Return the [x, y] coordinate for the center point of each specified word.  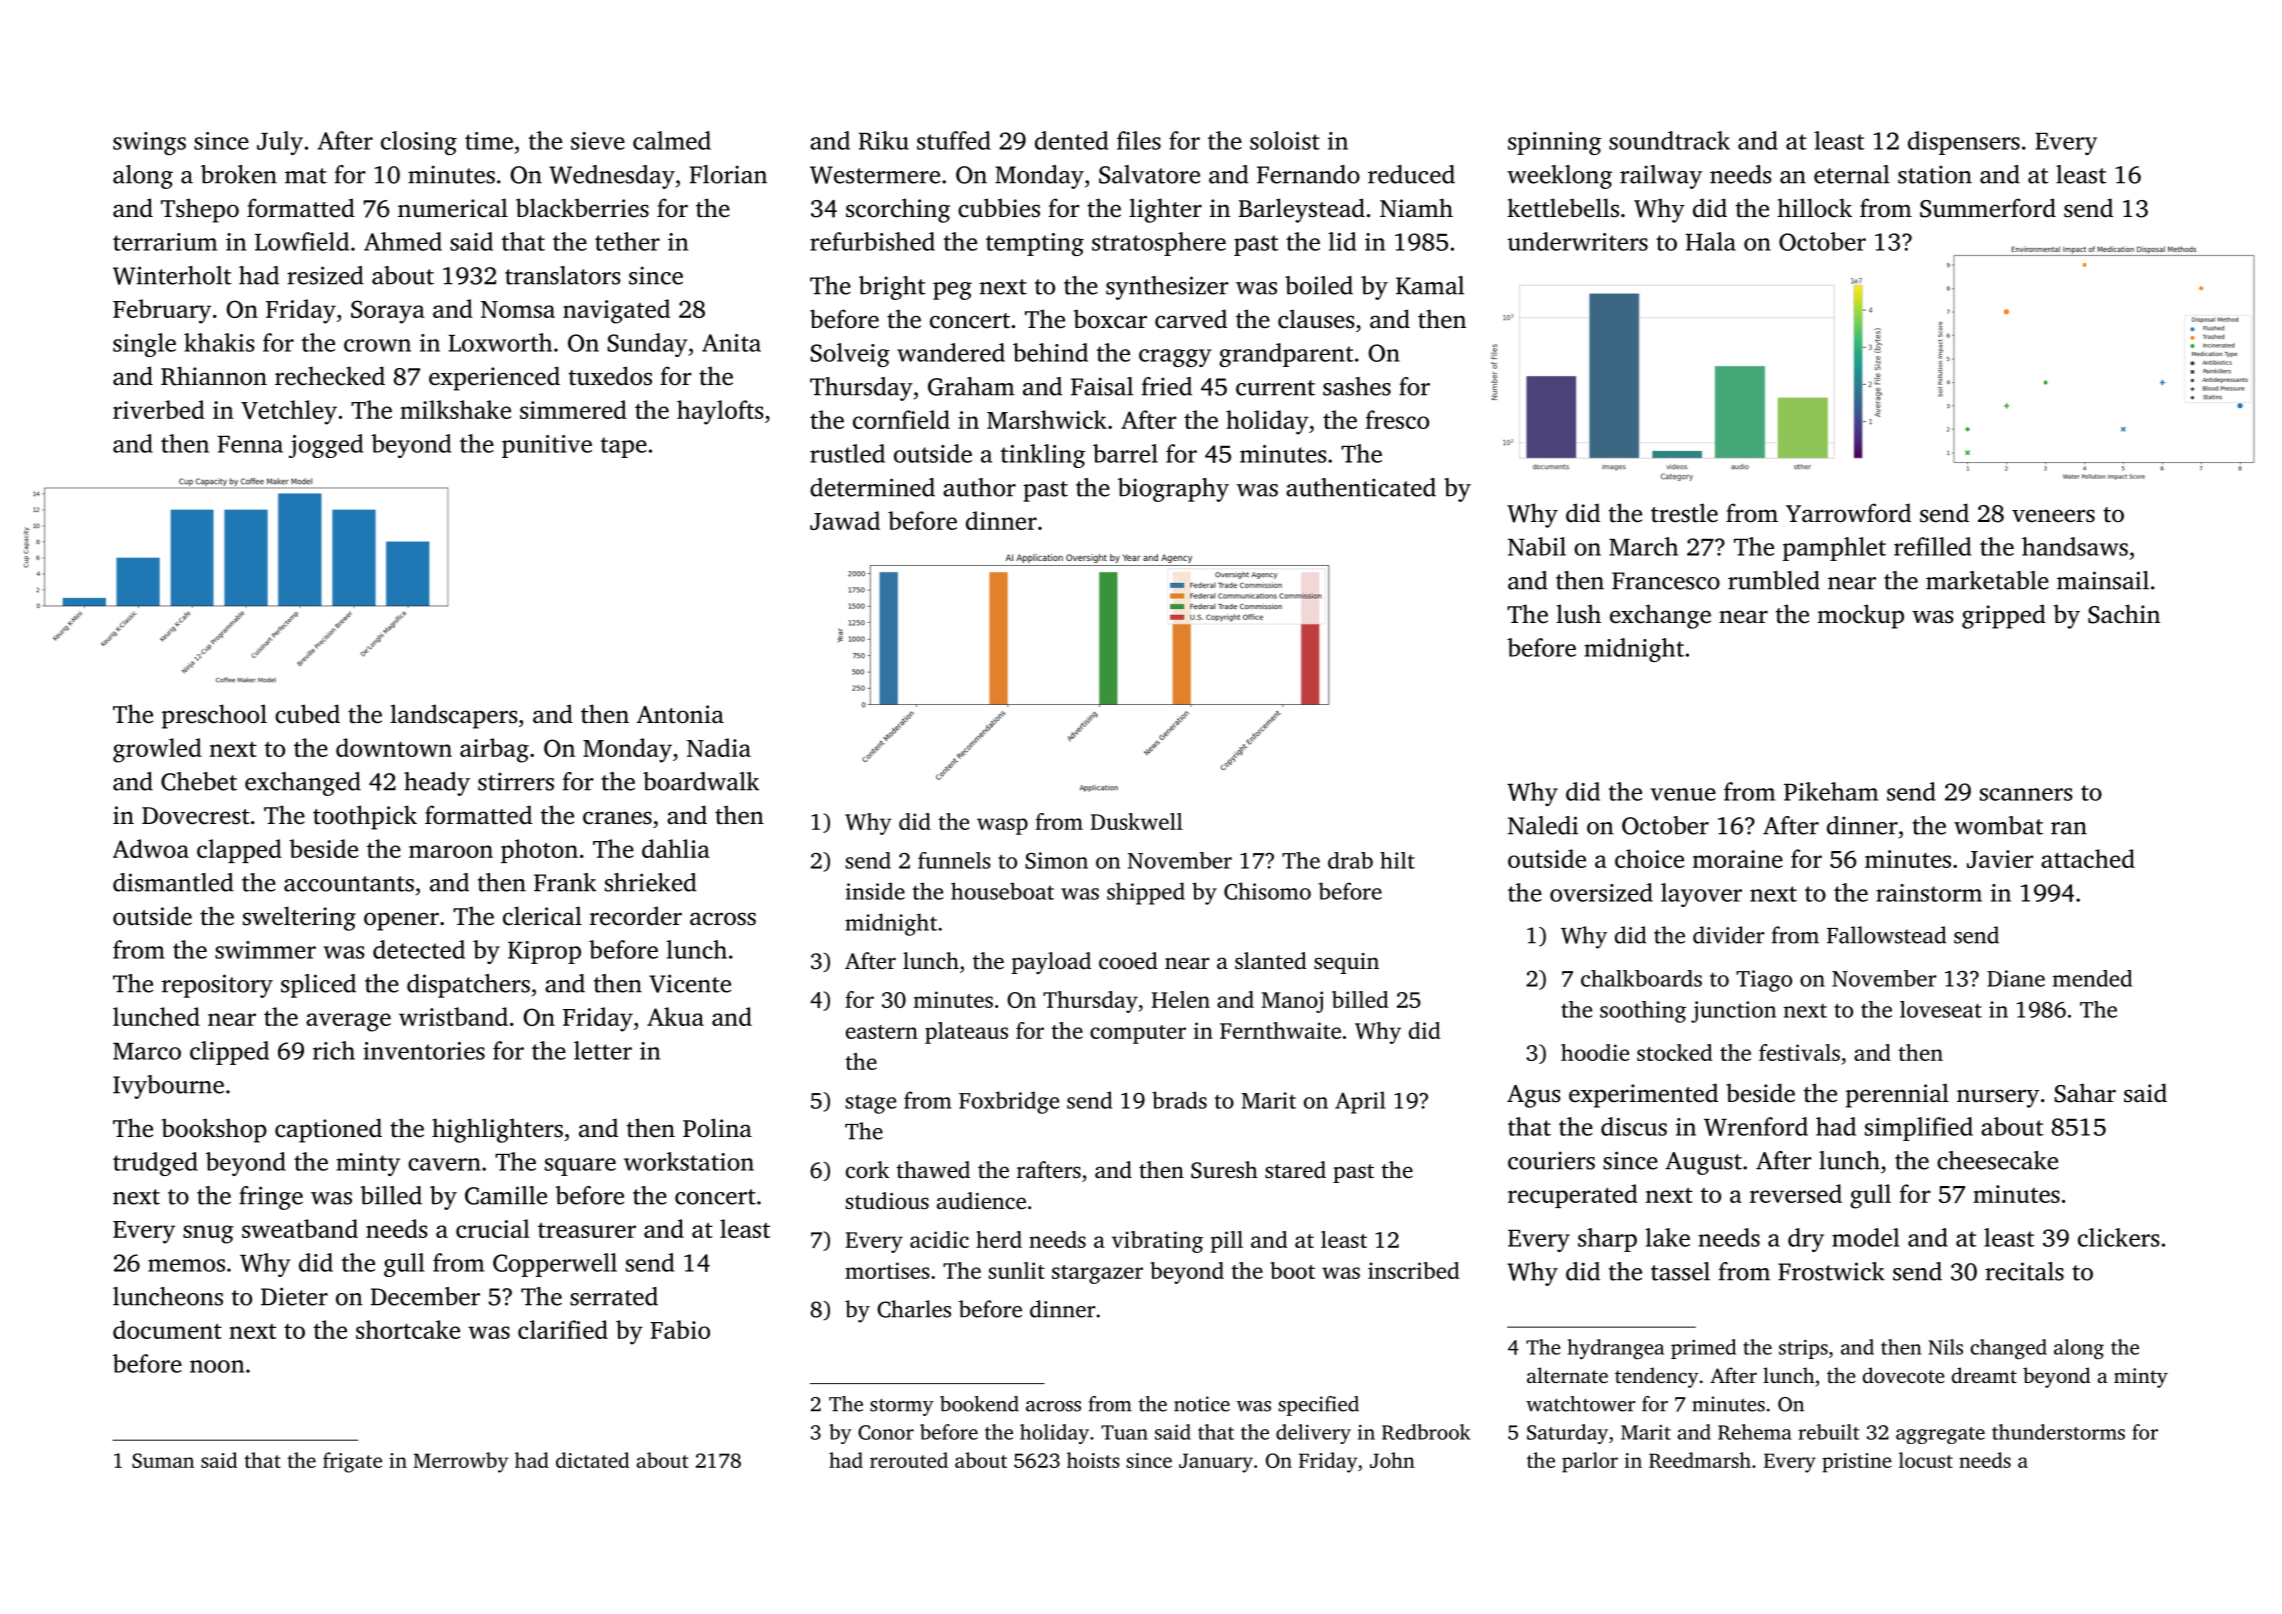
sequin [1346, 963]
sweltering [299, 918]
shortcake [408, 1329]
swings [149, 143]
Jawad [845, 520]
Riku [884, 140]
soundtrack [1669, 140]
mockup [1861, 616]
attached [2088, 858]
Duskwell [1137, 821]
